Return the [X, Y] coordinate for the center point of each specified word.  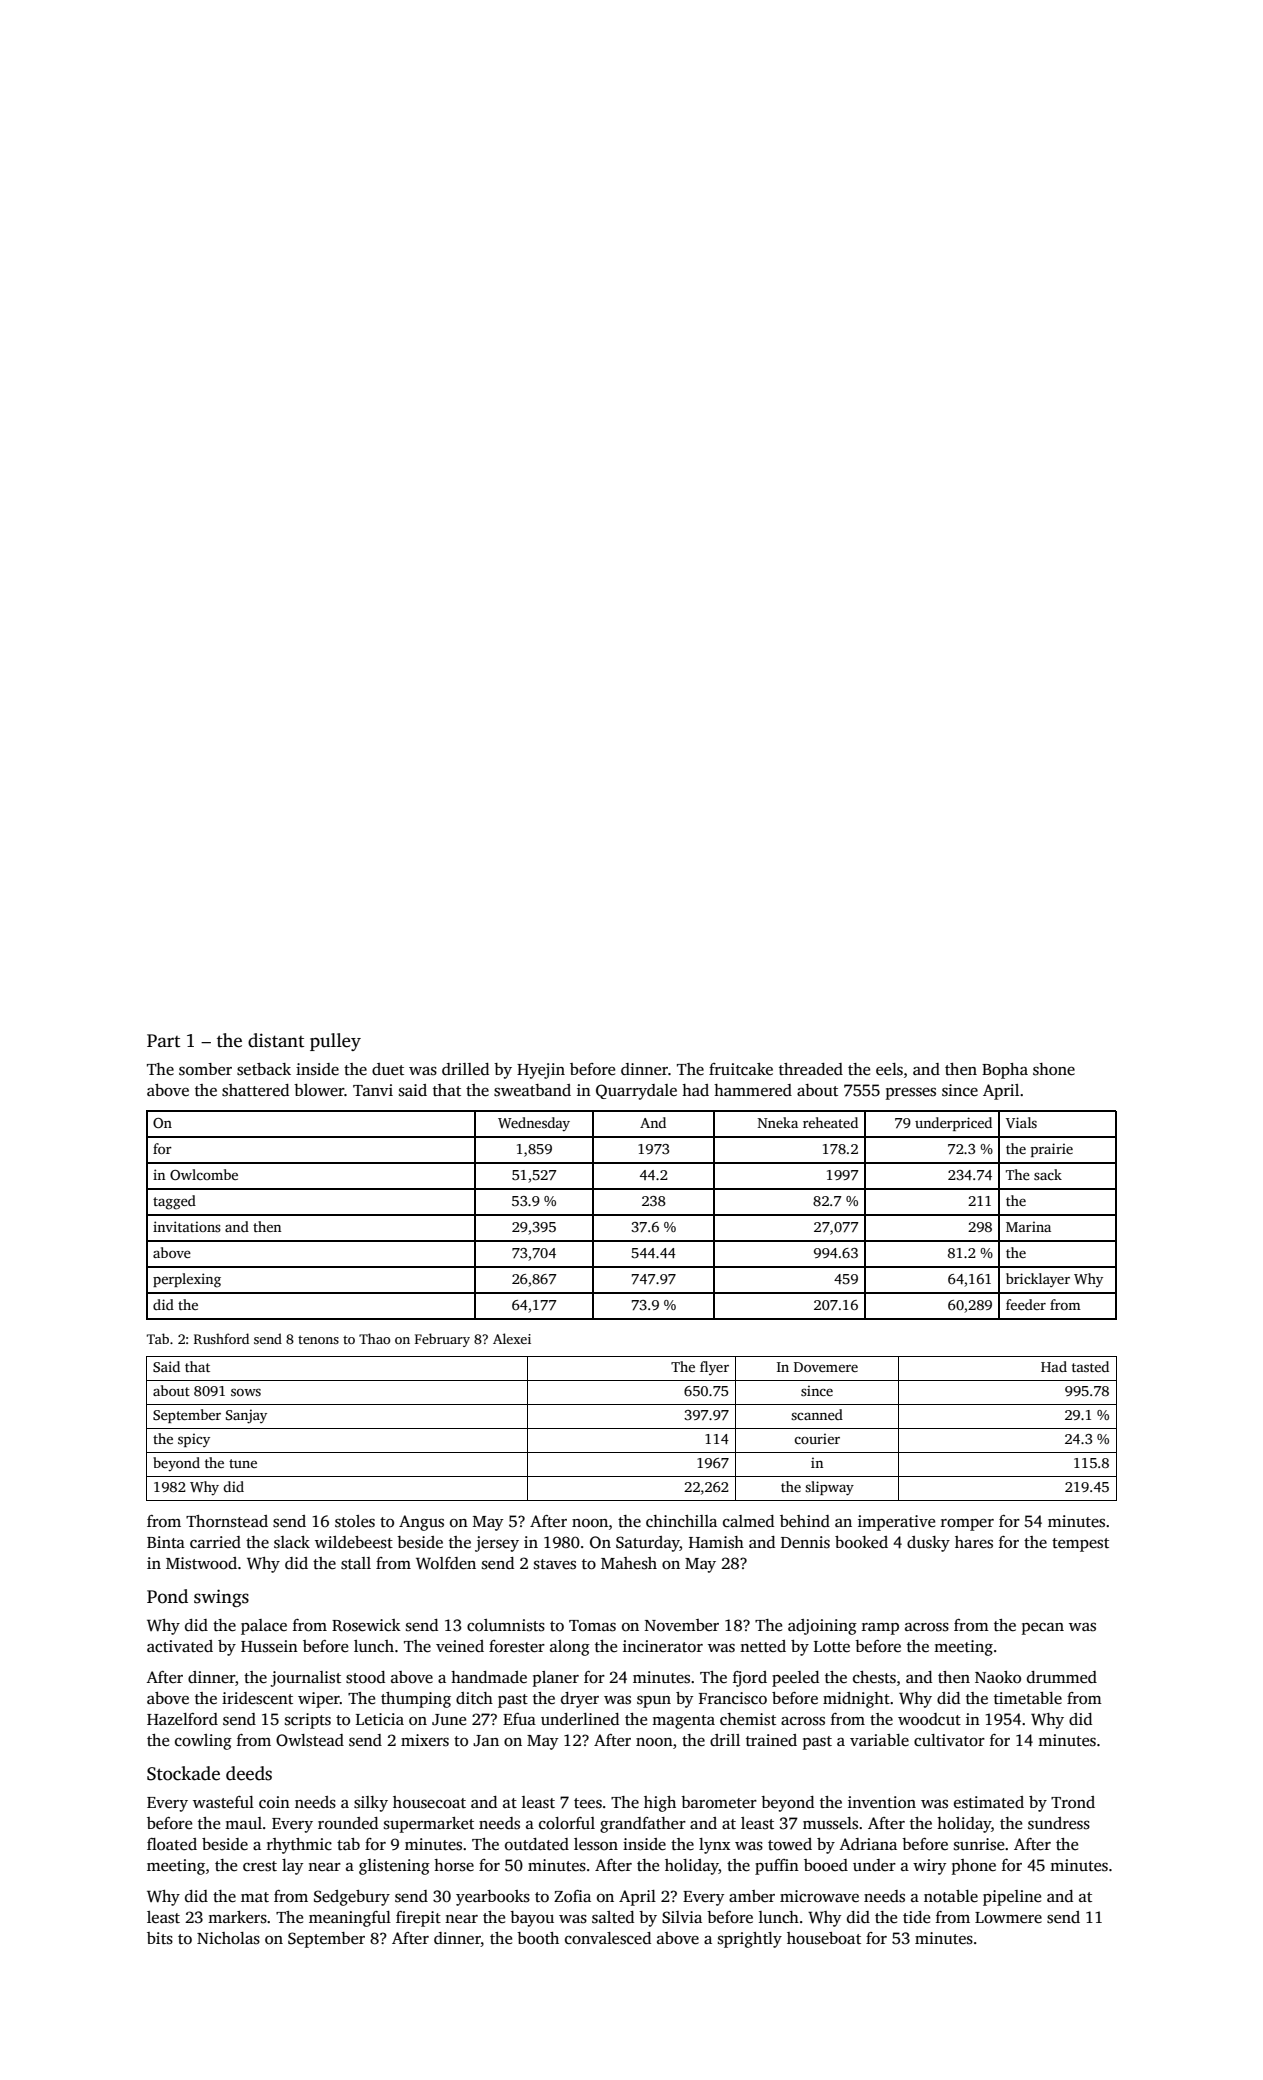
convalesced [608, 1938]
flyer [714, 1368]
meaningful [350, 1919]
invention [882, 1802]
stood [365, 1677]
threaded [811, 1069]
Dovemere [826, 1367]
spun [654, 1701]
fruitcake [741, 1069]
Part [163, 1041]
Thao [374, 1338]
